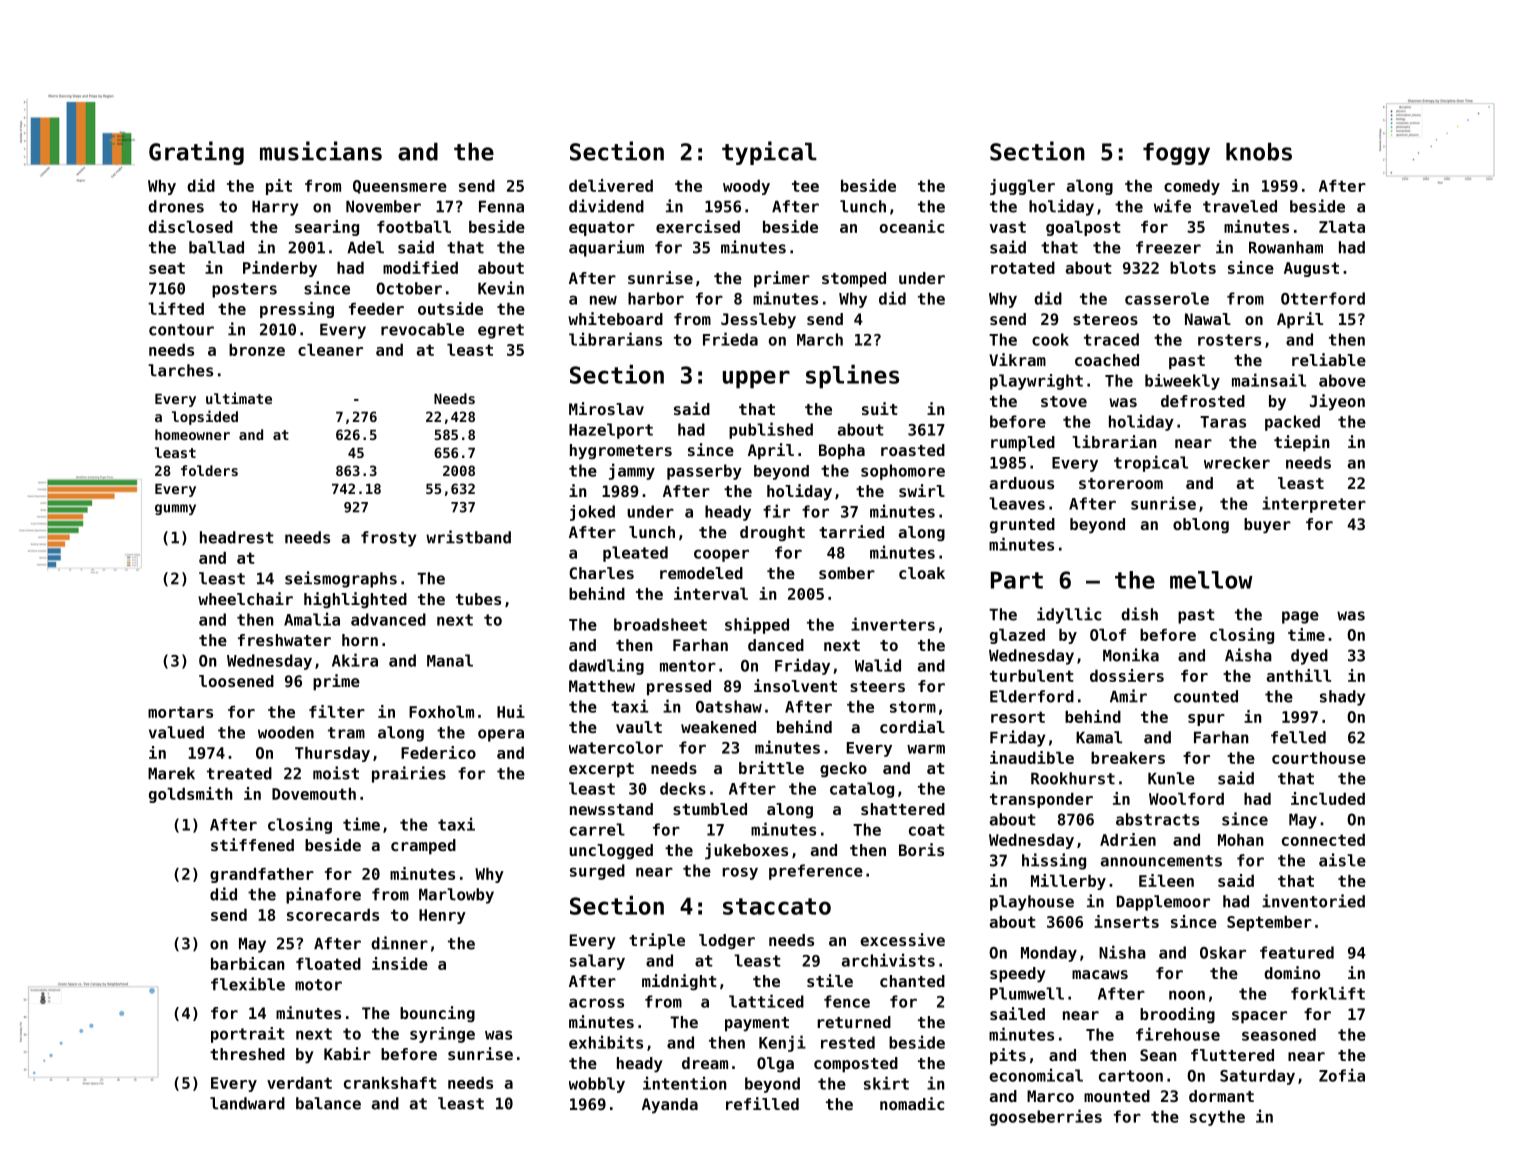 Image resolution: width=1514 pixels, height=1170 pixels. What do you see at coordinates (769, 153) in the page?
I see `typical` at bounding box center [769, 153].
